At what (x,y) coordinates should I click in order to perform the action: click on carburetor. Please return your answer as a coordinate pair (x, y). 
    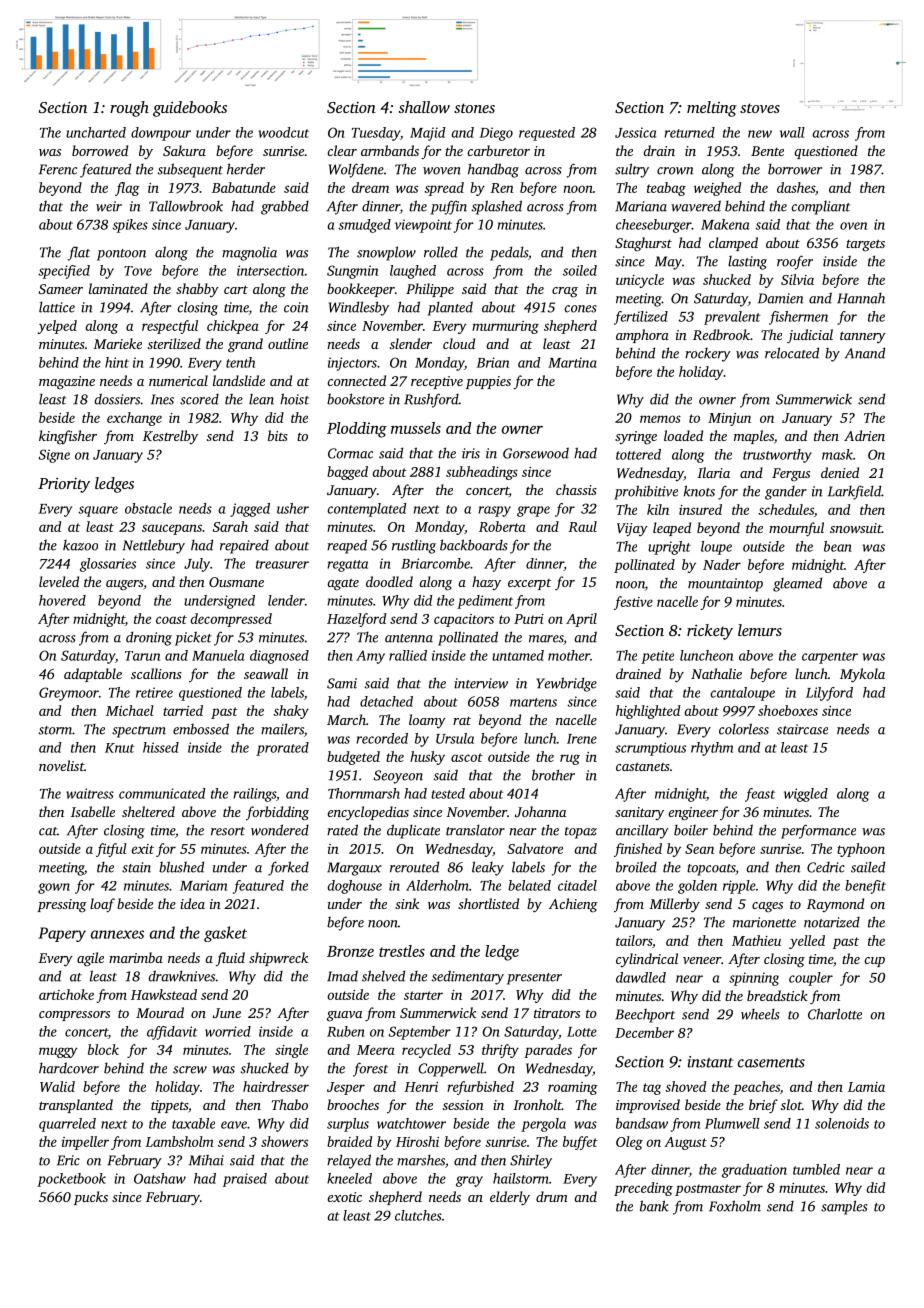
    Looking at the image, I should click on (498, 150).
